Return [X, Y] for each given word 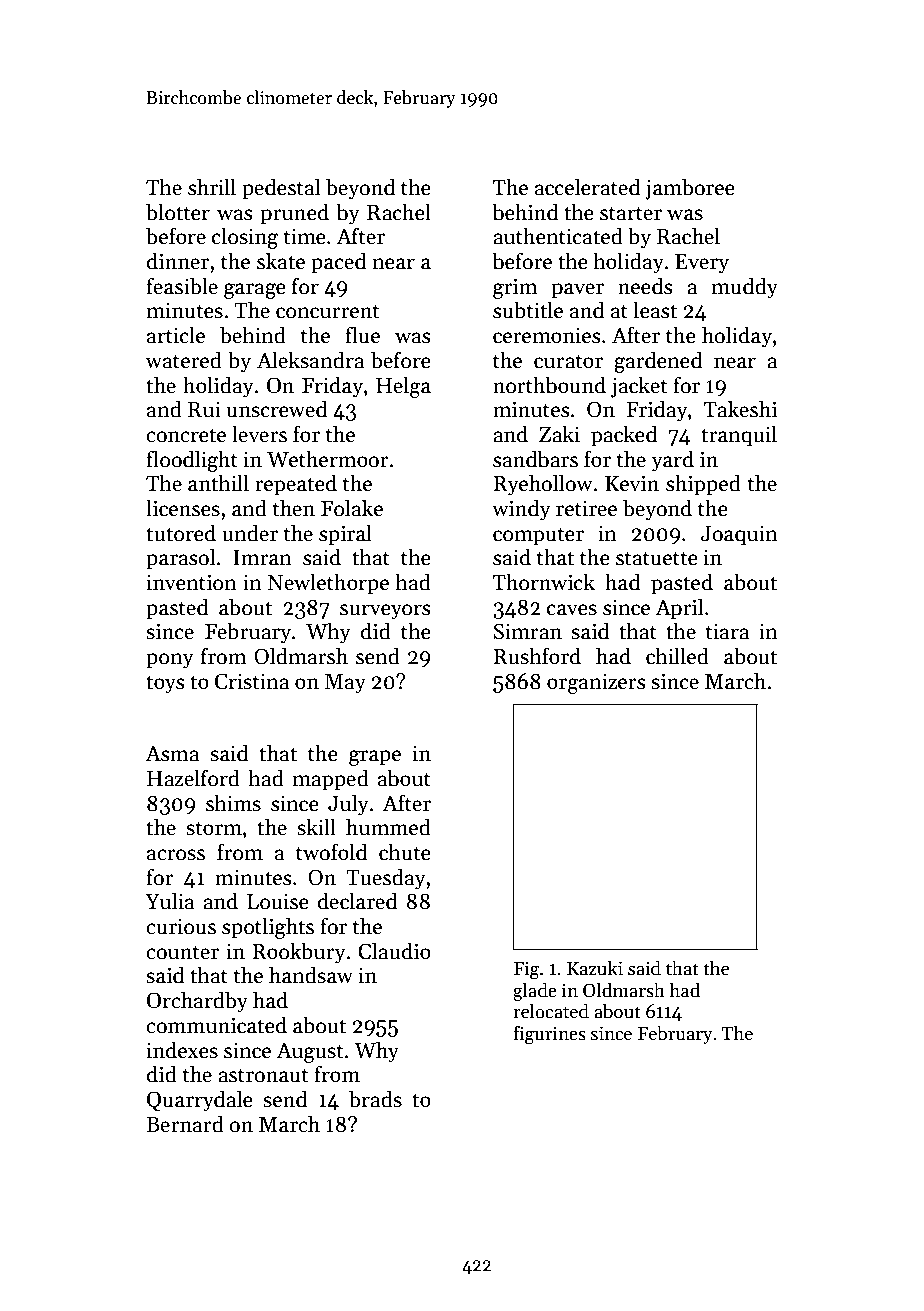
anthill [218, 483]
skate [281, 261]
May [345, 684]
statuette [657, 558]
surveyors [385, 612]
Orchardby [197, 1002]
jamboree [690, 189]
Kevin [632, 483]
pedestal [281, 189]
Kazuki [595, 968]
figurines [549, 1035]
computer [538, 536]
